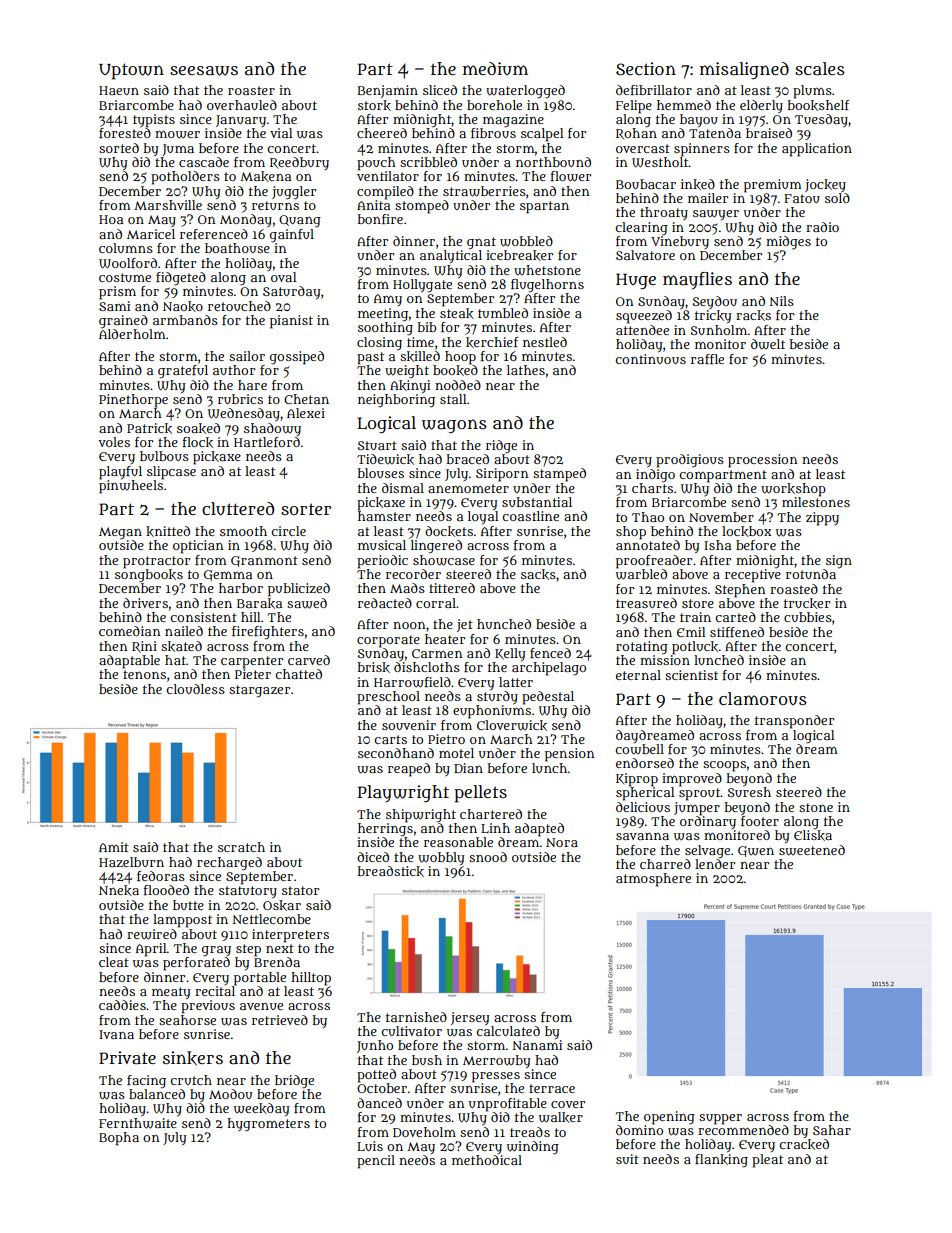  Describe the element at coordinates (690, 461) in the page. I see `prodigious` at that location.
